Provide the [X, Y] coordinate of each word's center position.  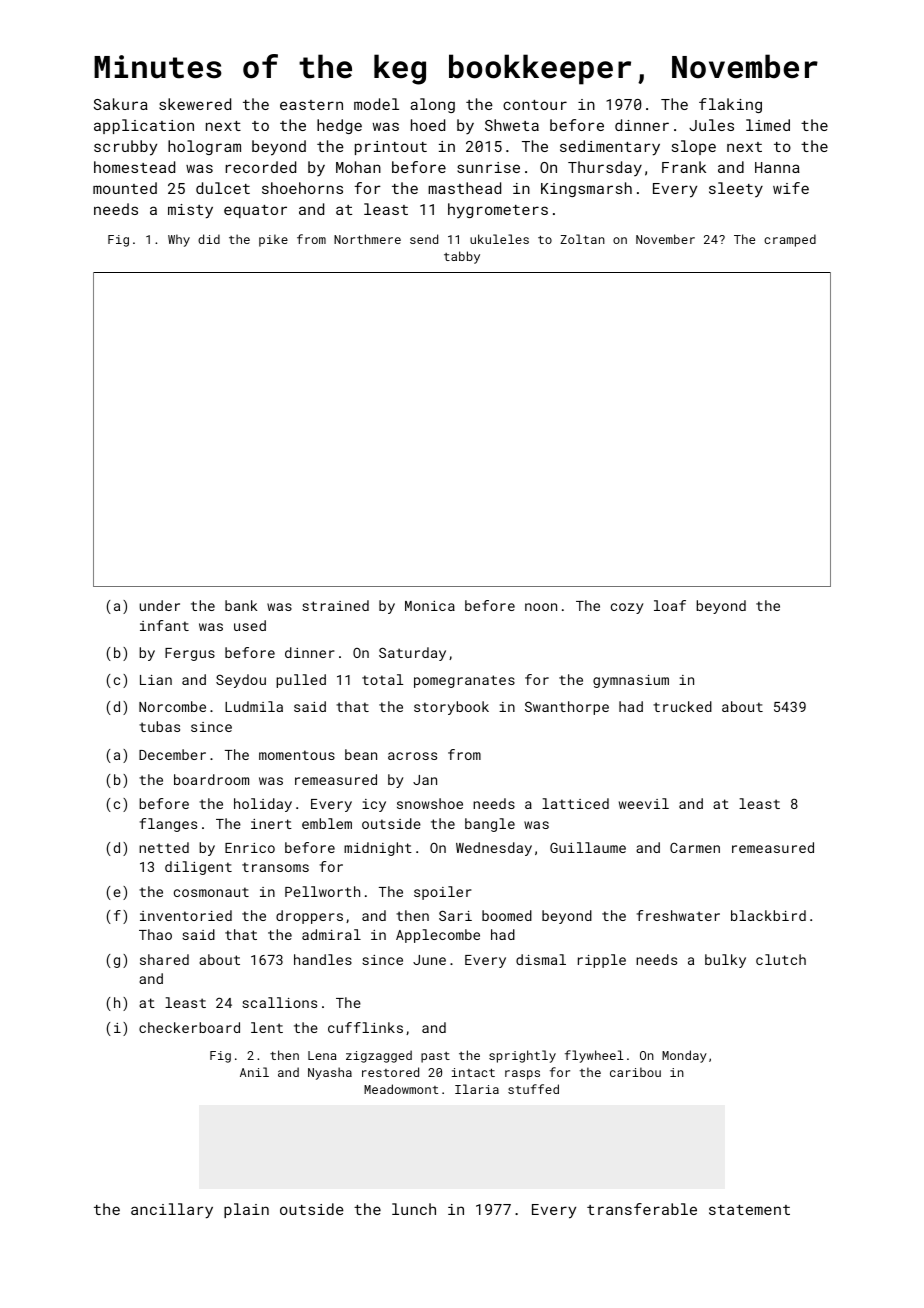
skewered [195, 104]
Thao [155, 934]
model [376, 104]
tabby [462, 257]
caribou [635, 1072]
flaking [730, 105]
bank [241, 605]
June [429, 960]
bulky [725, 961]
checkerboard [189, 1027]
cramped [790, 240]
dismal [541, 959]
